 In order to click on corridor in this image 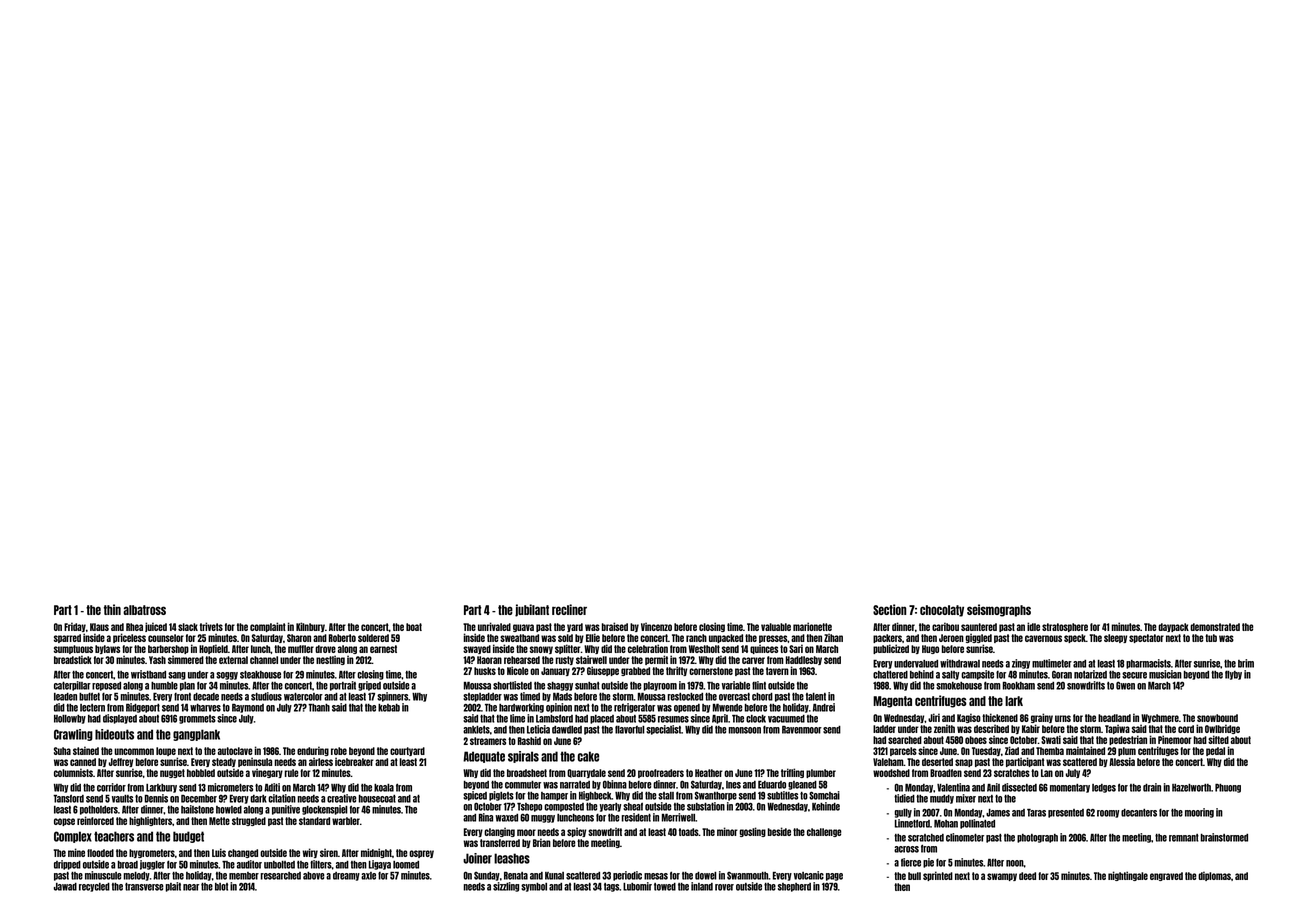, I will do `click(111, 787)`.
